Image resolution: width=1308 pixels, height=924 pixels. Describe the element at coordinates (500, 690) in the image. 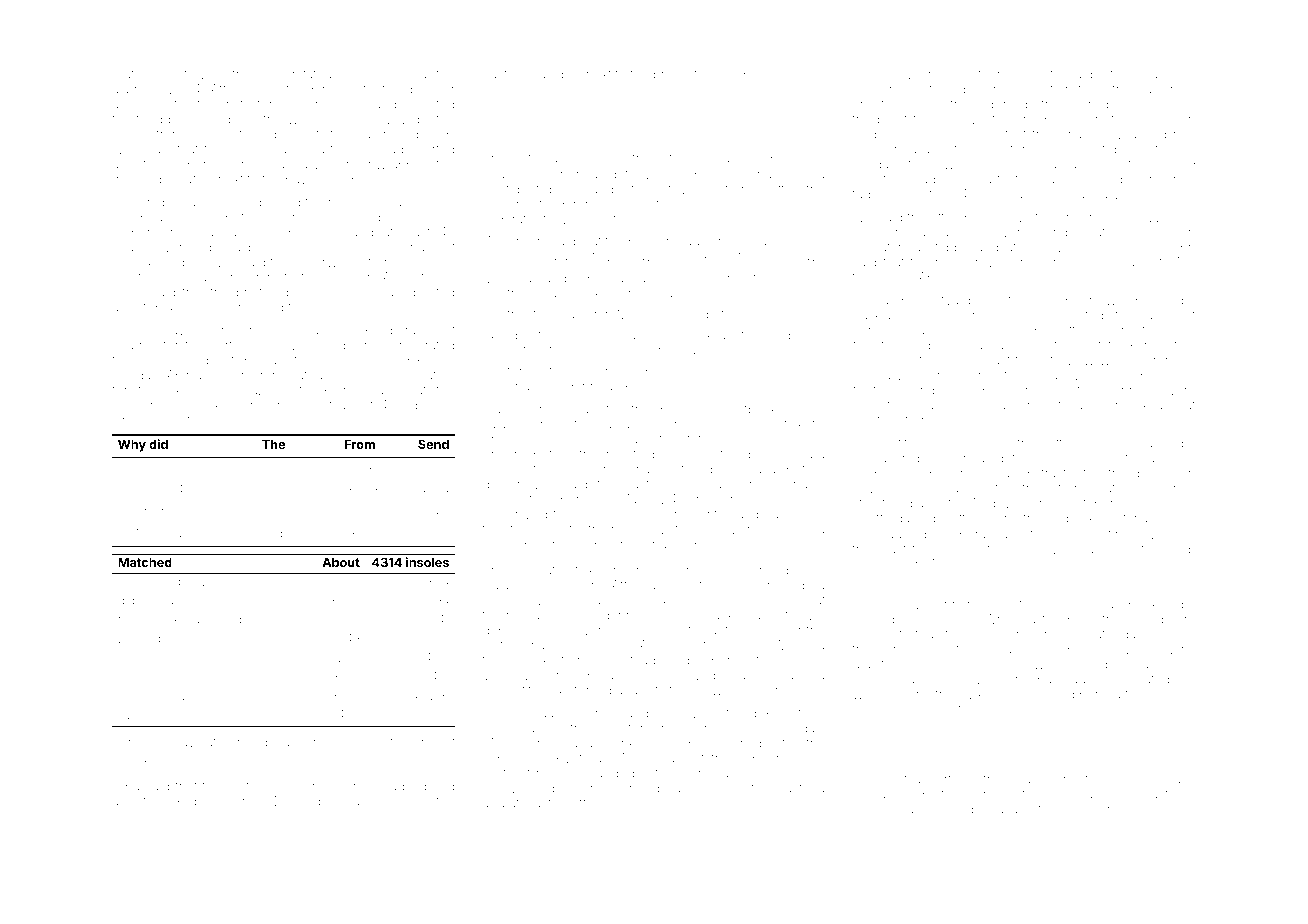

I see `Trond` at that location.
